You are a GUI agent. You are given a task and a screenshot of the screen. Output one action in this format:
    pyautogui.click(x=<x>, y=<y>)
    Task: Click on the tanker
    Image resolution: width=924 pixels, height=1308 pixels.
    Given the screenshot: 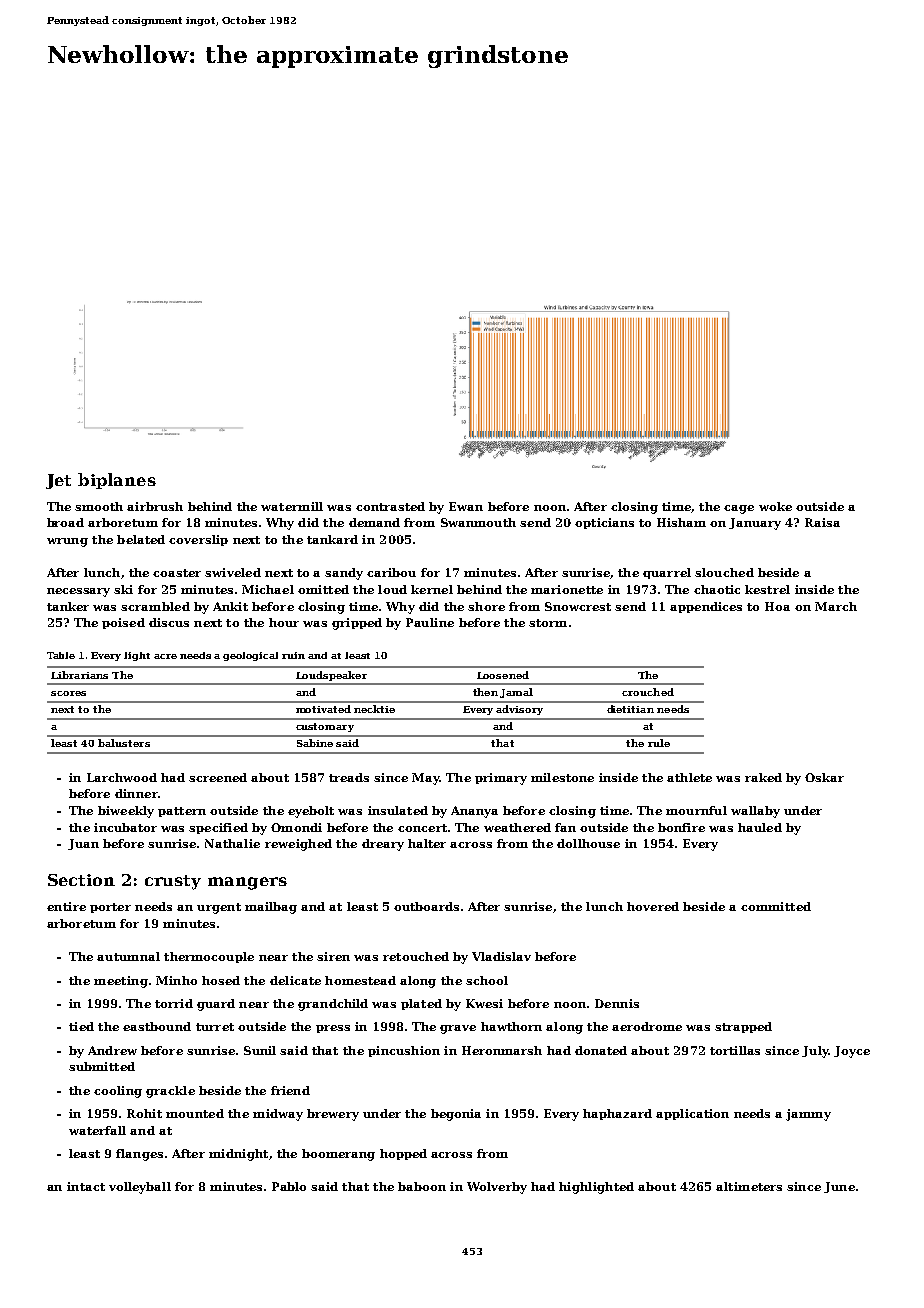 What is the action you would take?
    pyautogui.click(x=68, y=606)
